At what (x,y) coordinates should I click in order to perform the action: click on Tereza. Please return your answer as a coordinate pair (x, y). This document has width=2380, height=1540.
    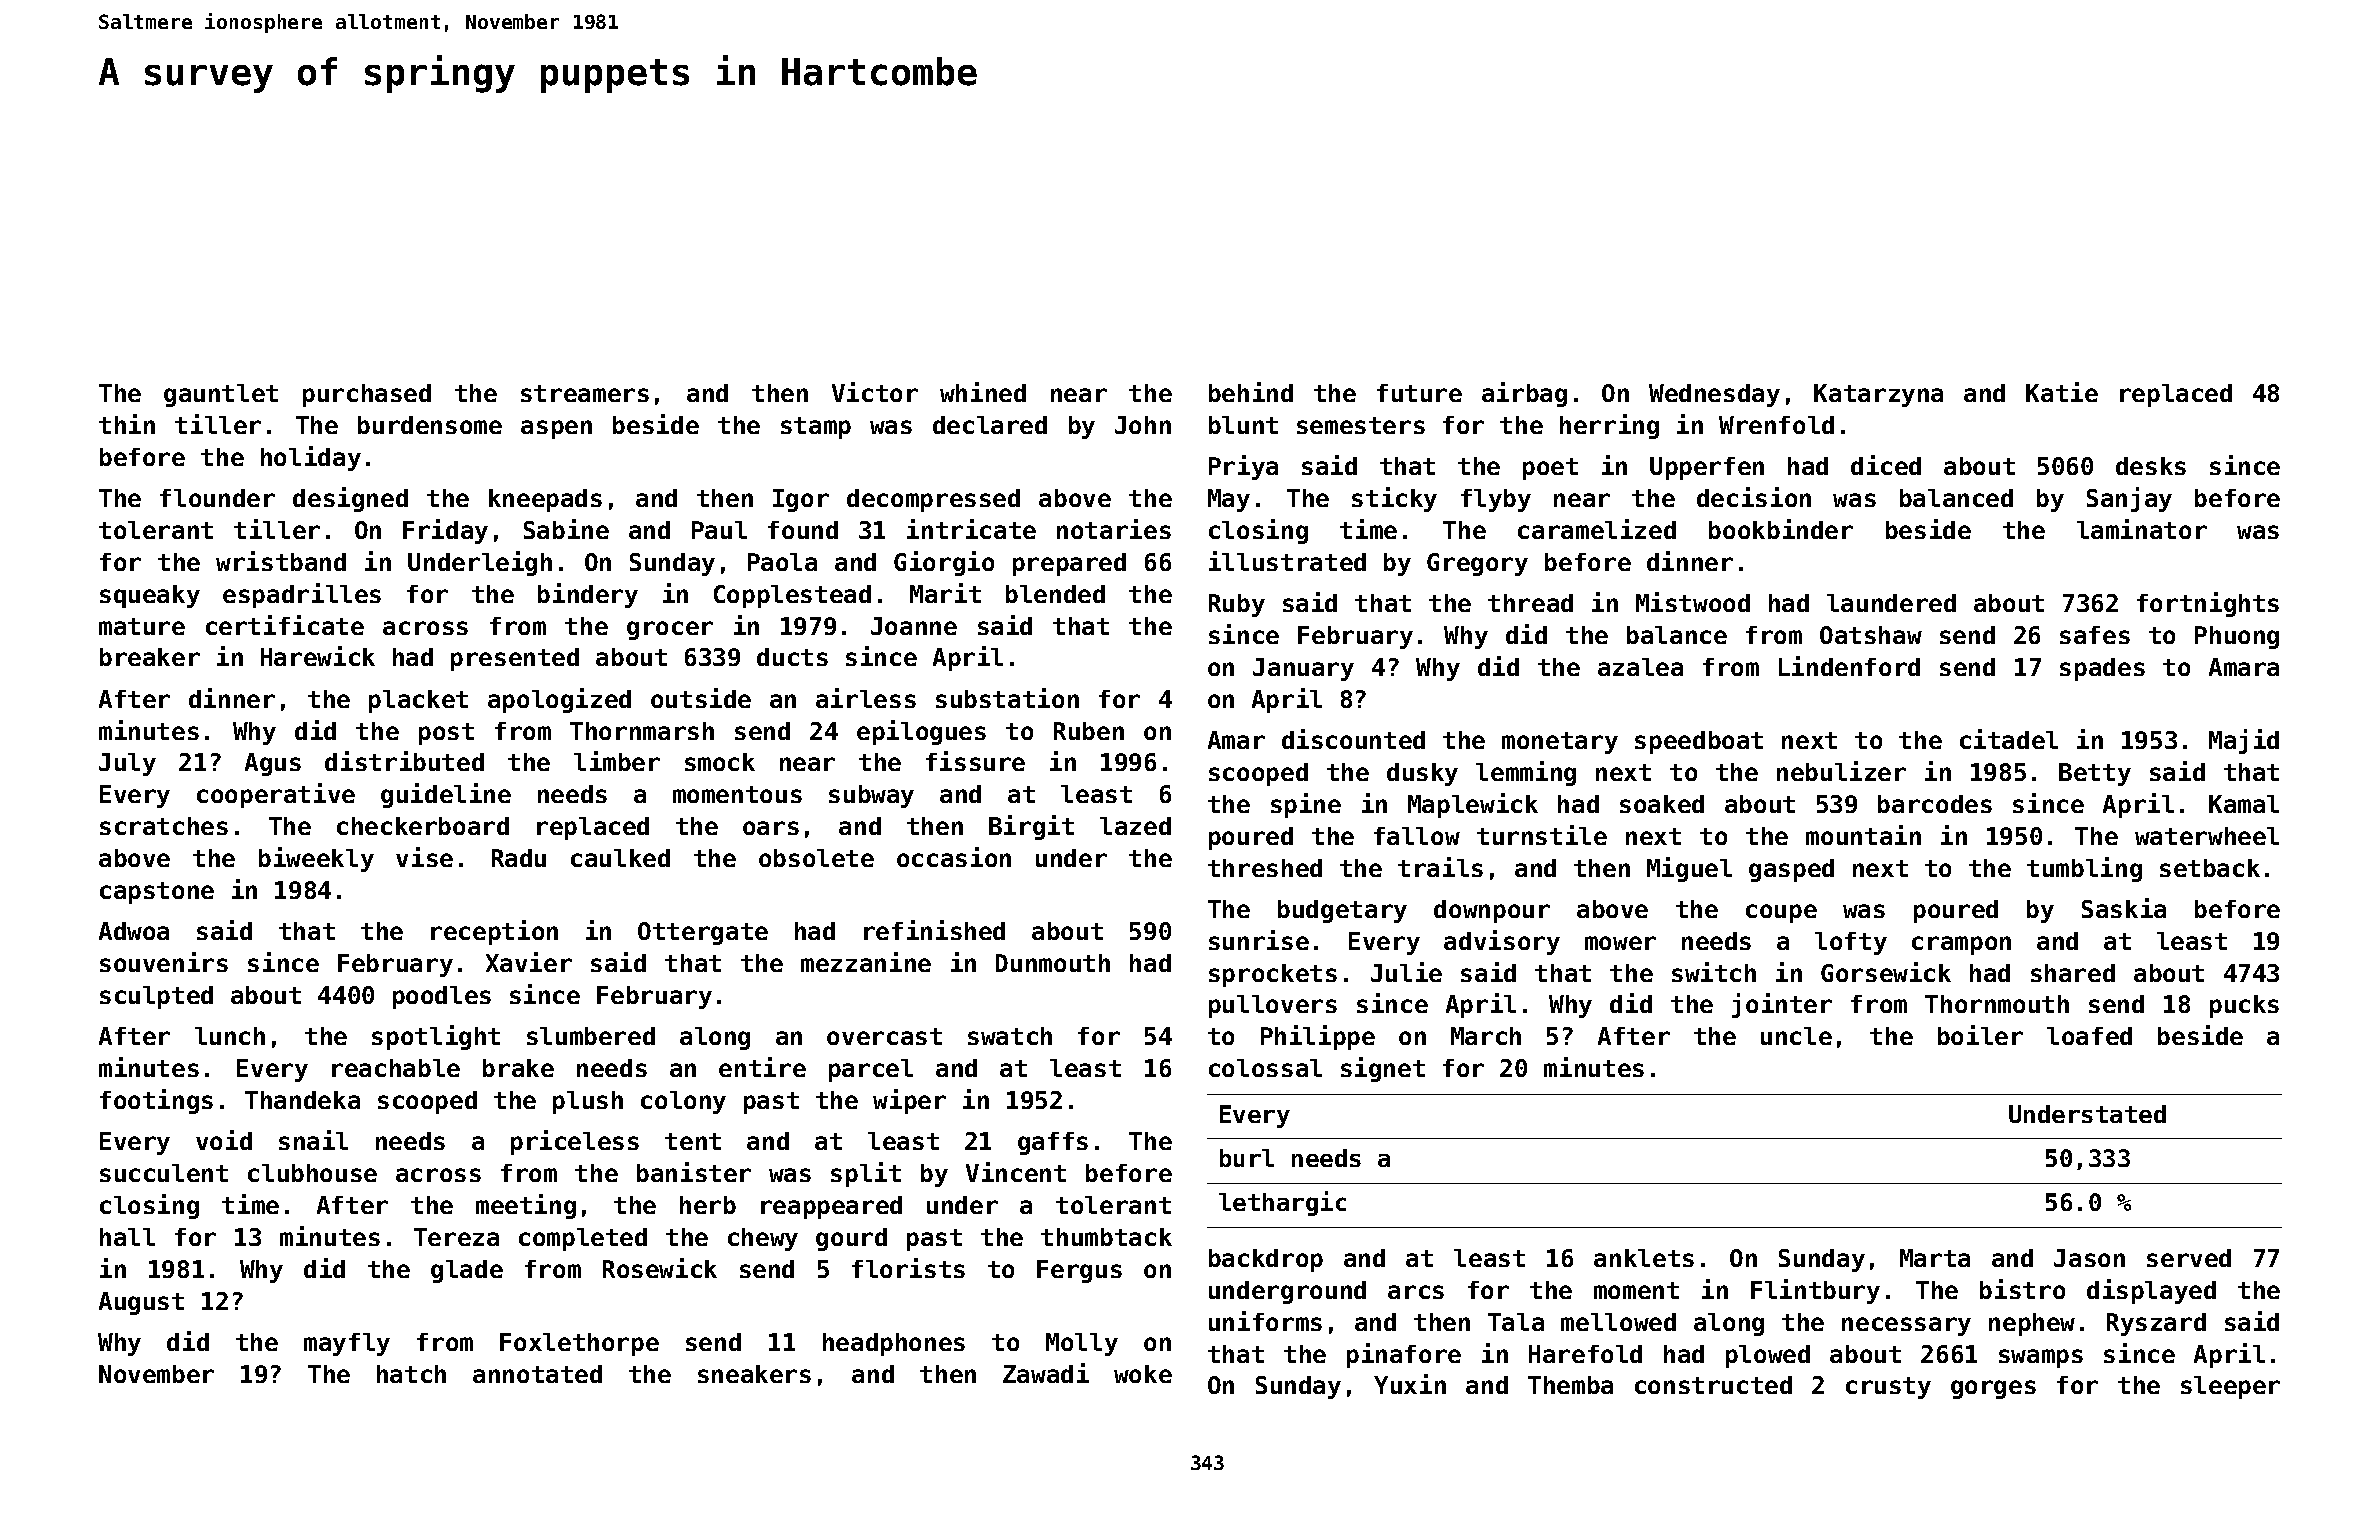
    Looking at the image, I should click on (456, 1237).
